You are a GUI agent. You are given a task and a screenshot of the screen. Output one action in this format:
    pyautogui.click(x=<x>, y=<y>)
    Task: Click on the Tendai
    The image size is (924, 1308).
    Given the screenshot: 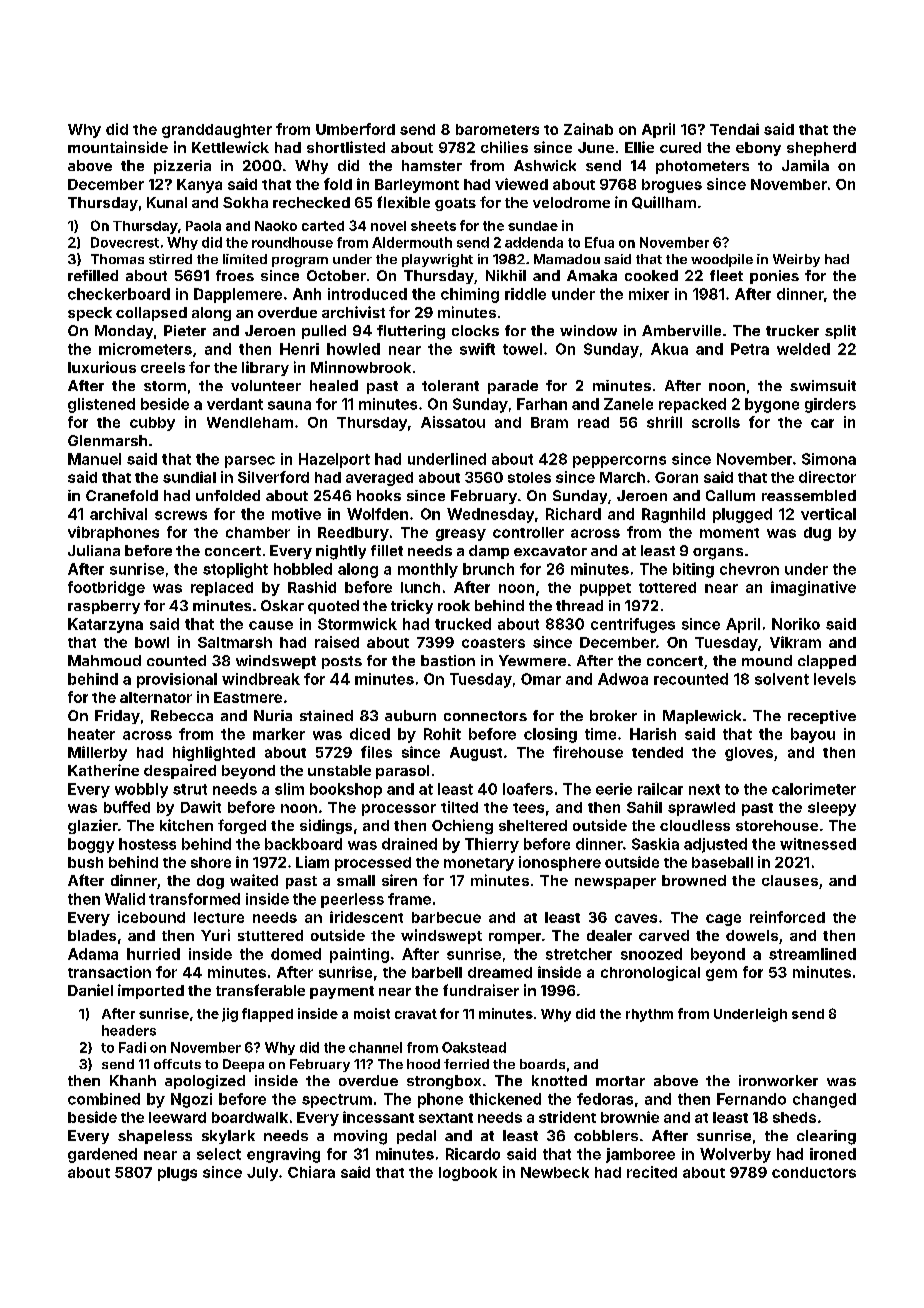 What is the action you would take?
    pyautogui.click(x=734, y=129)
